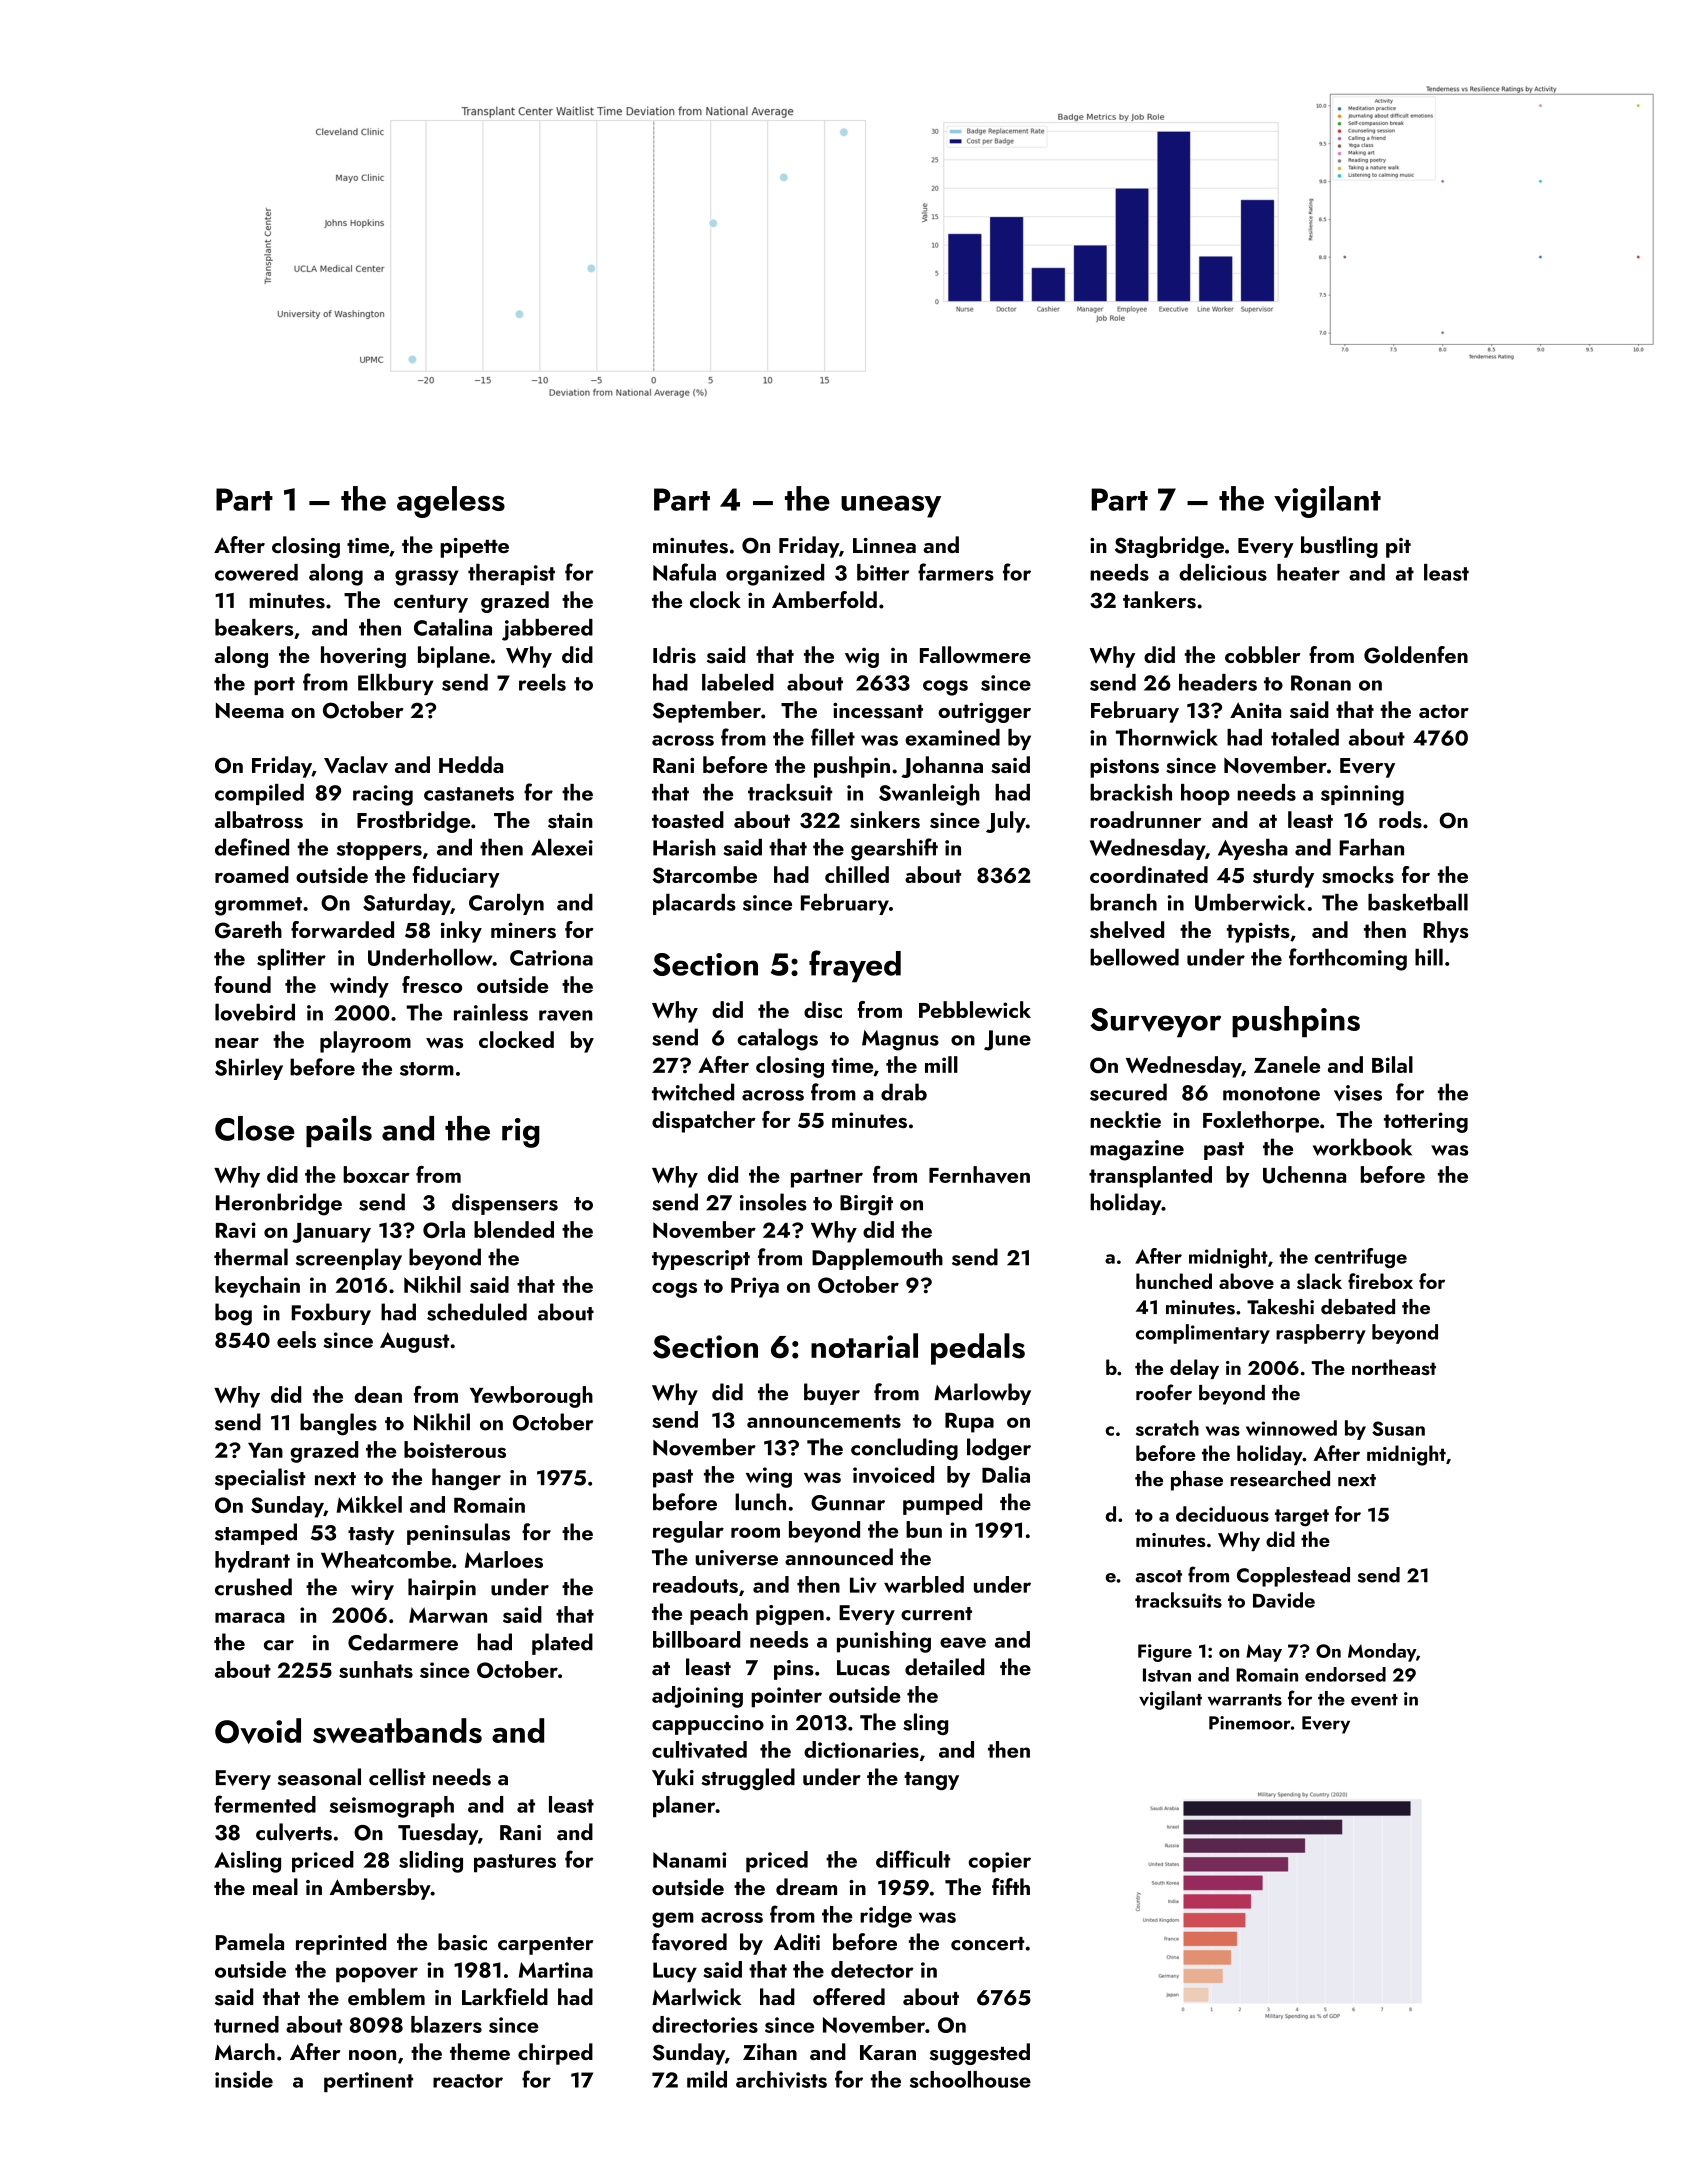 This screenshot has width=1683, height=2178. I want to click on Neema, so click(250, 711).
